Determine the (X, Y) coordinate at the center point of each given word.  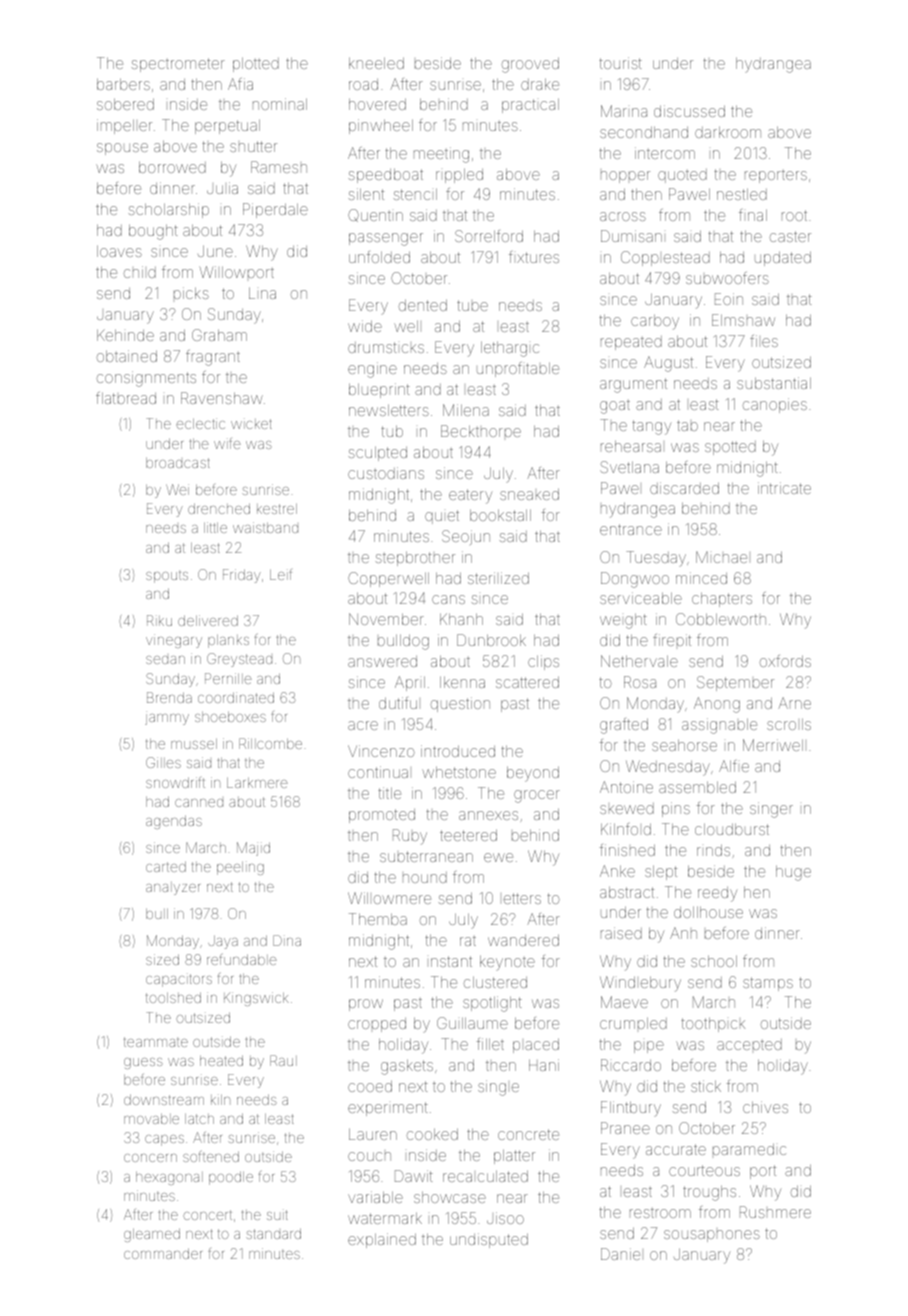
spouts (167, 577)
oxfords (785, 661)
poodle (231, 1178)
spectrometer (178, 65)
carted (166, 866)
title (389, 793)
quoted (682, 176)
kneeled (376, 63)
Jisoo (505, 1218)
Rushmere (775, 1212)
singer (771, 810)
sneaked (529, 494)
